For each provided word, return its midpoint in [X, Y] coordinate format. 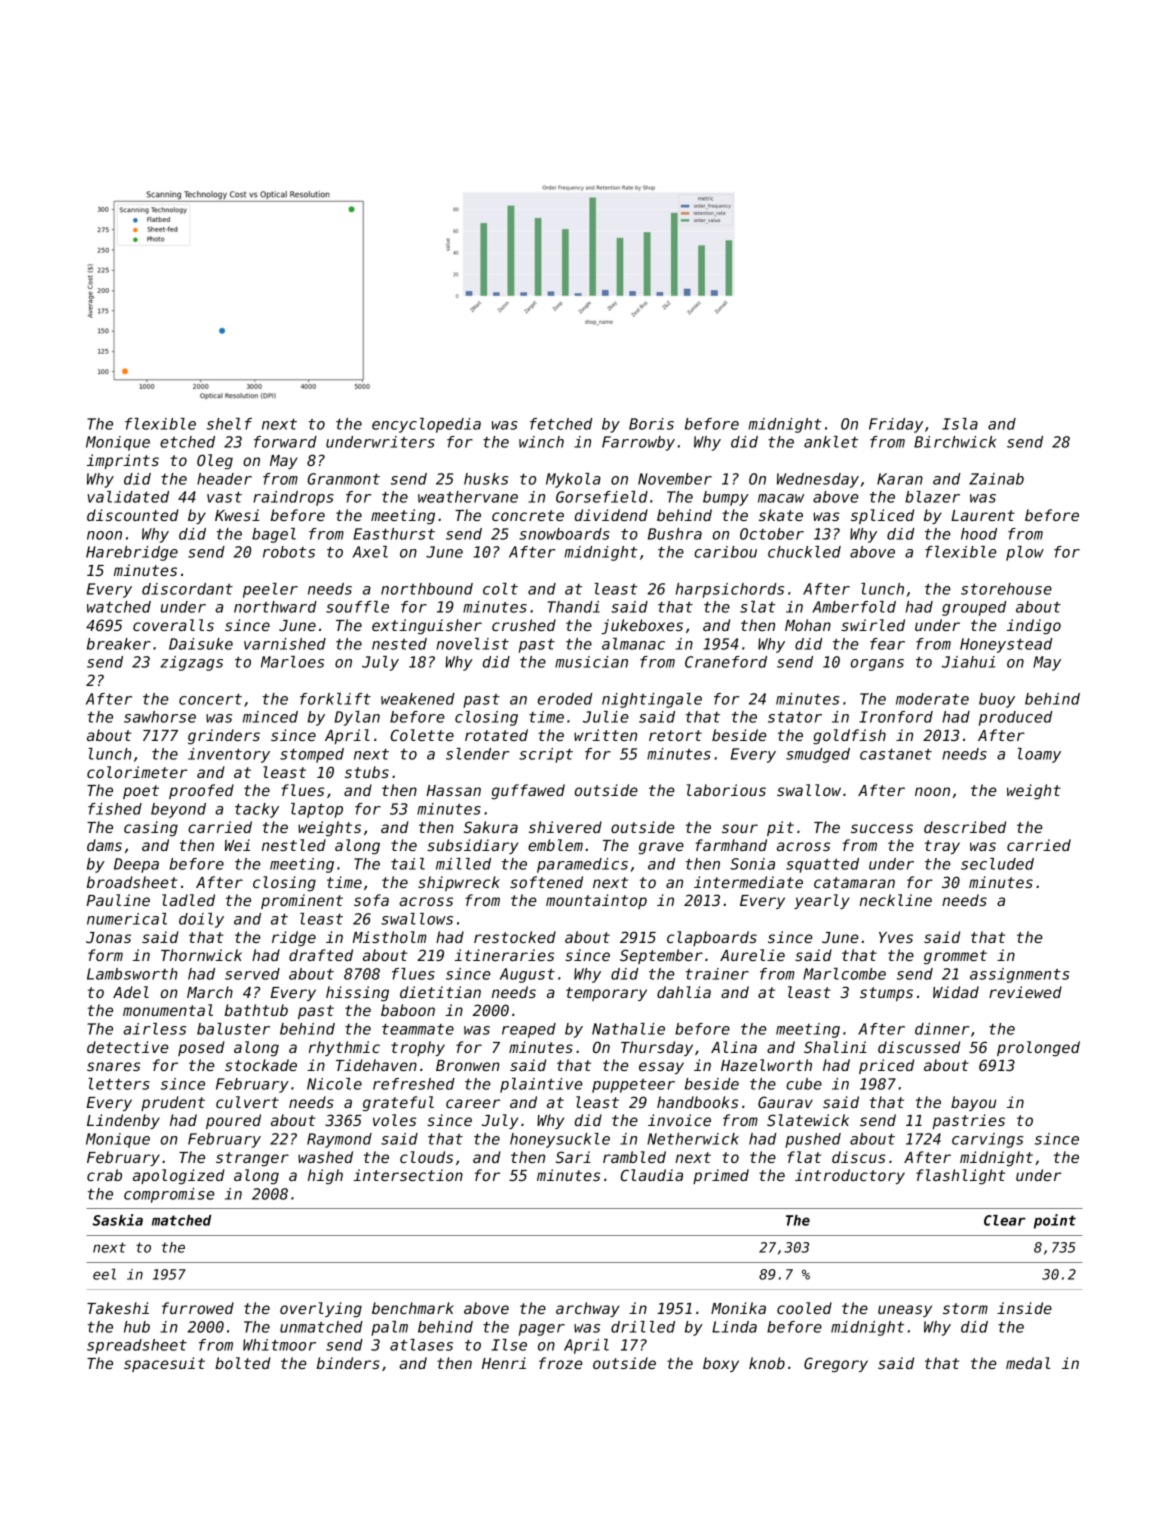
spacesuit [164, 1364]
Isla [960, 424]
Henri [504, 1363]
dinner [942, 1029]
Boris [651, 424]
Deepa [136, 865]
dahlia [684, 992]
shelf [229, 424]
